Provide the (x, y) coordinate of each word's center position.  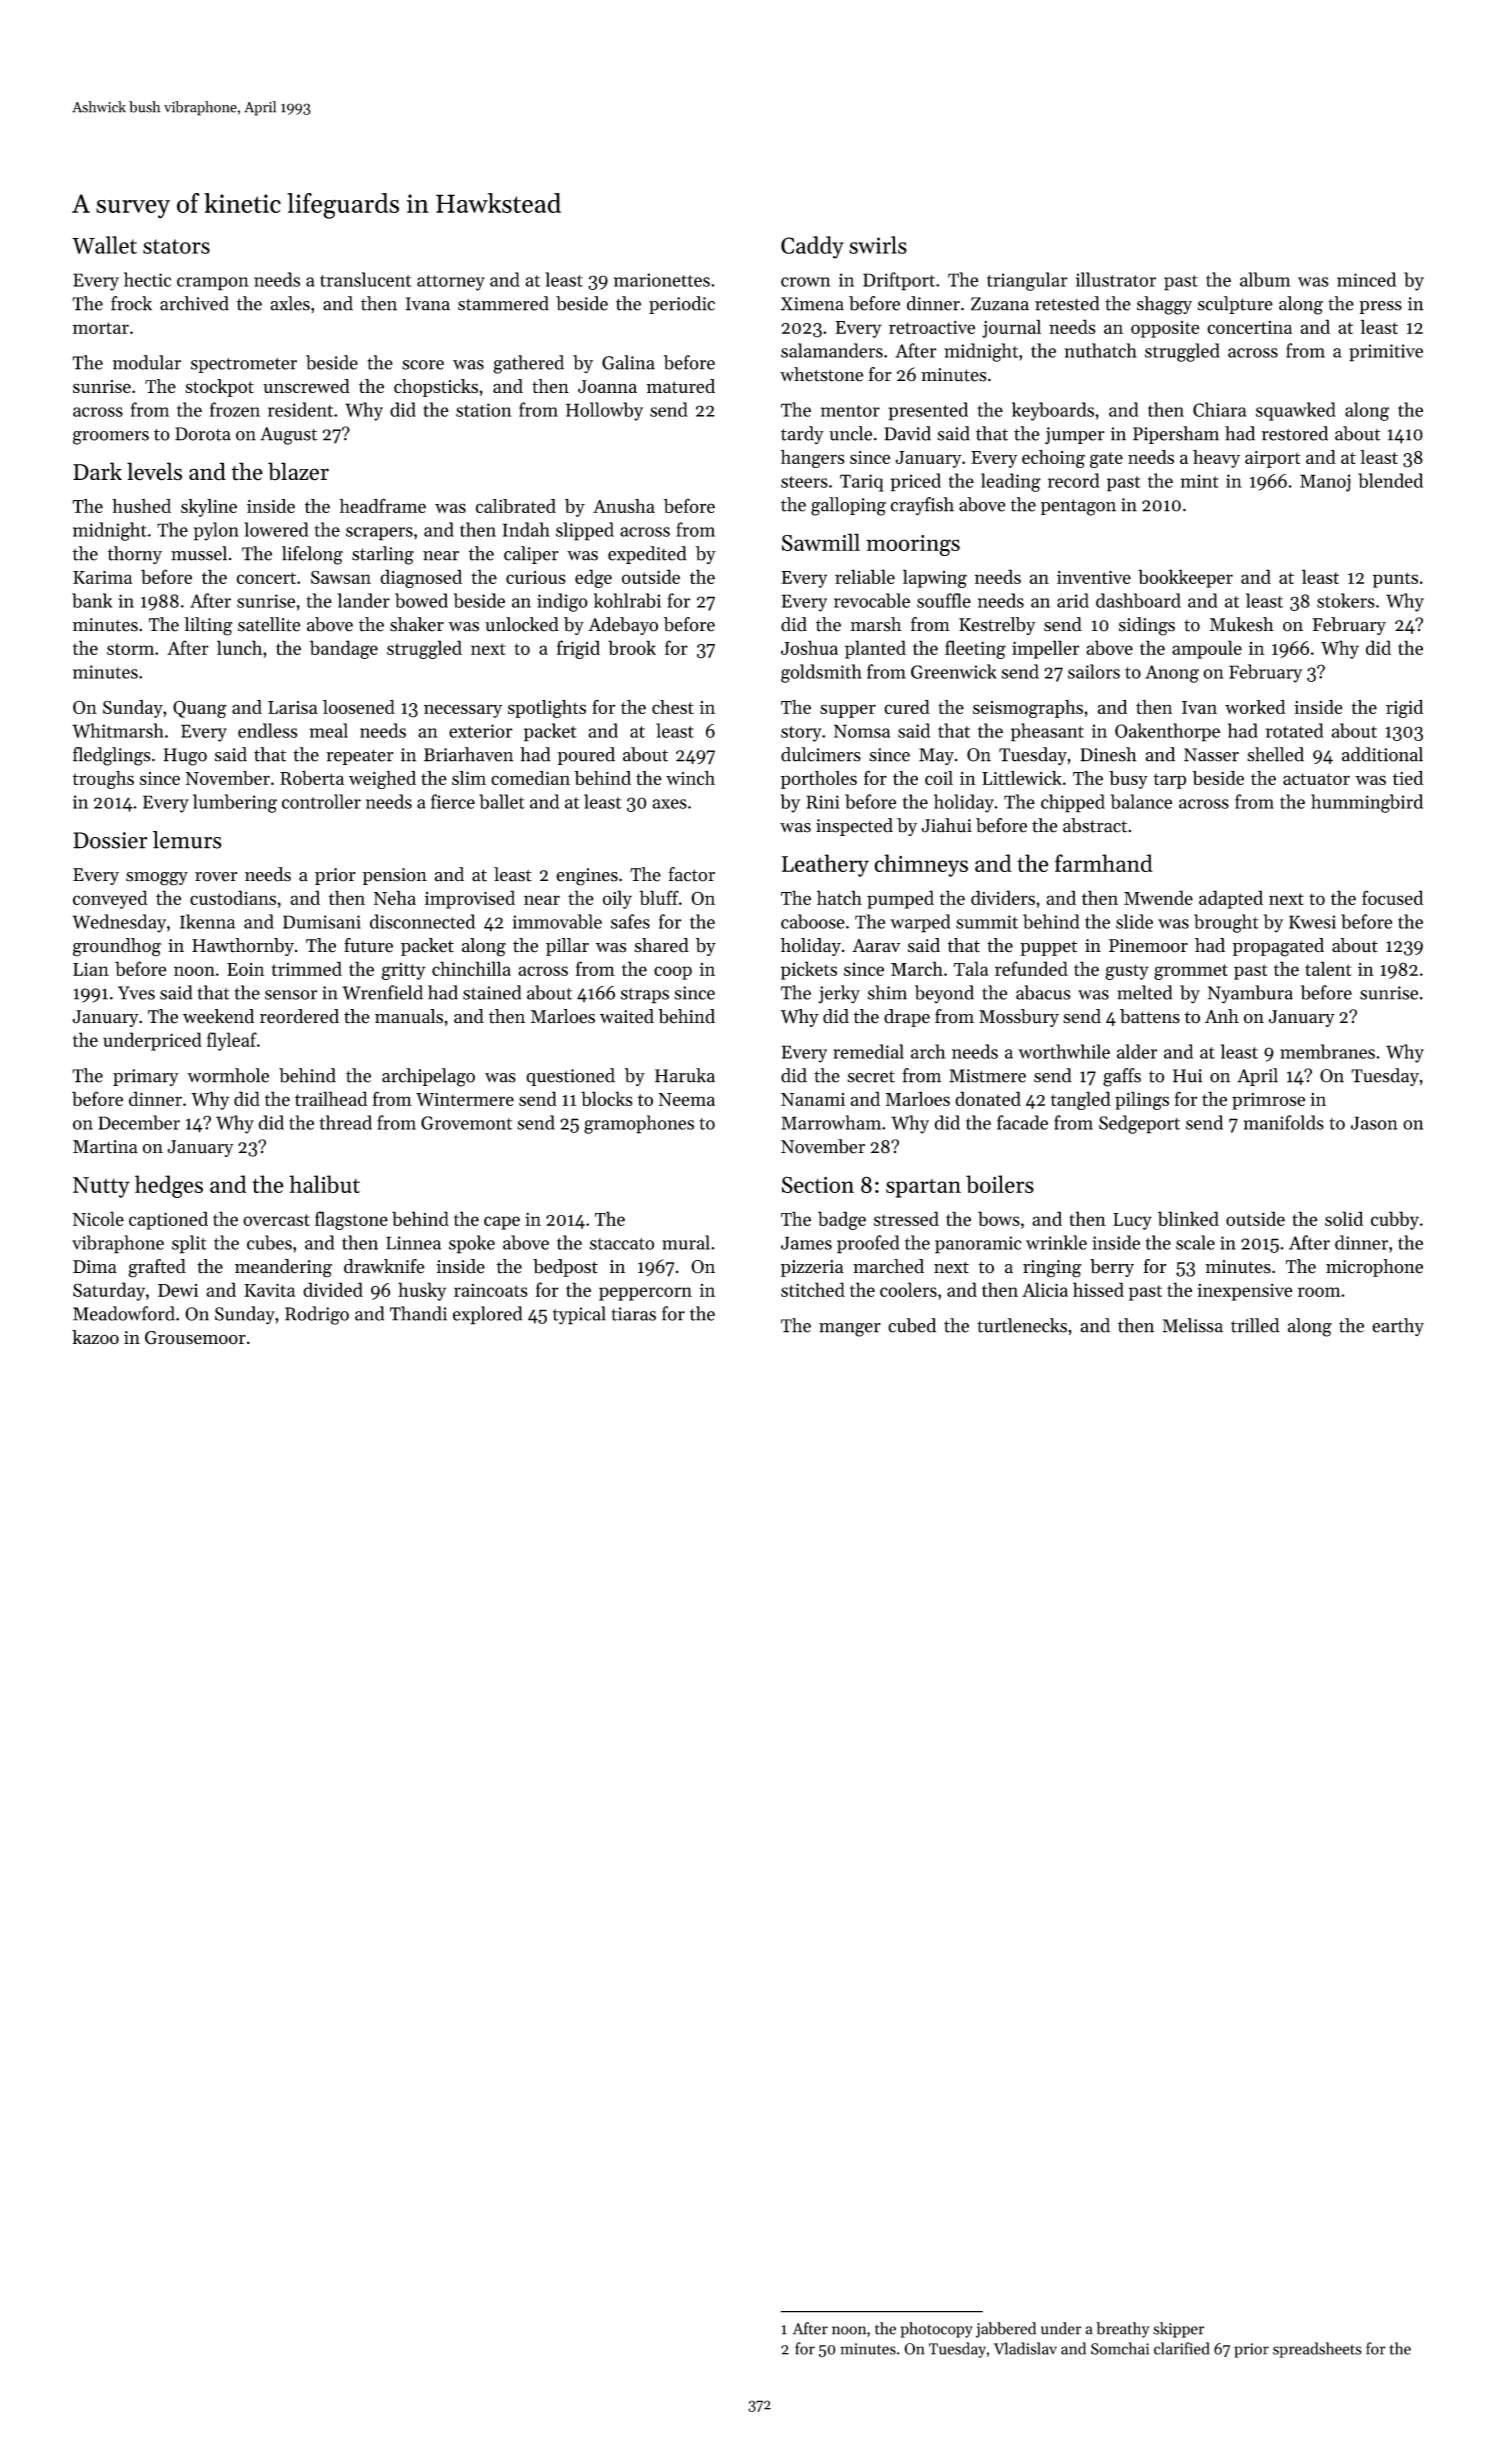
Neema (687, 1099)
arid (1073, 600)
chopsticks (436, 388)
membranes (1327, 1051)
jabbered (1006, 2330)
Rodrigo (317, 1315)
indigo (562, 602)
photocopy (937, 2330)
